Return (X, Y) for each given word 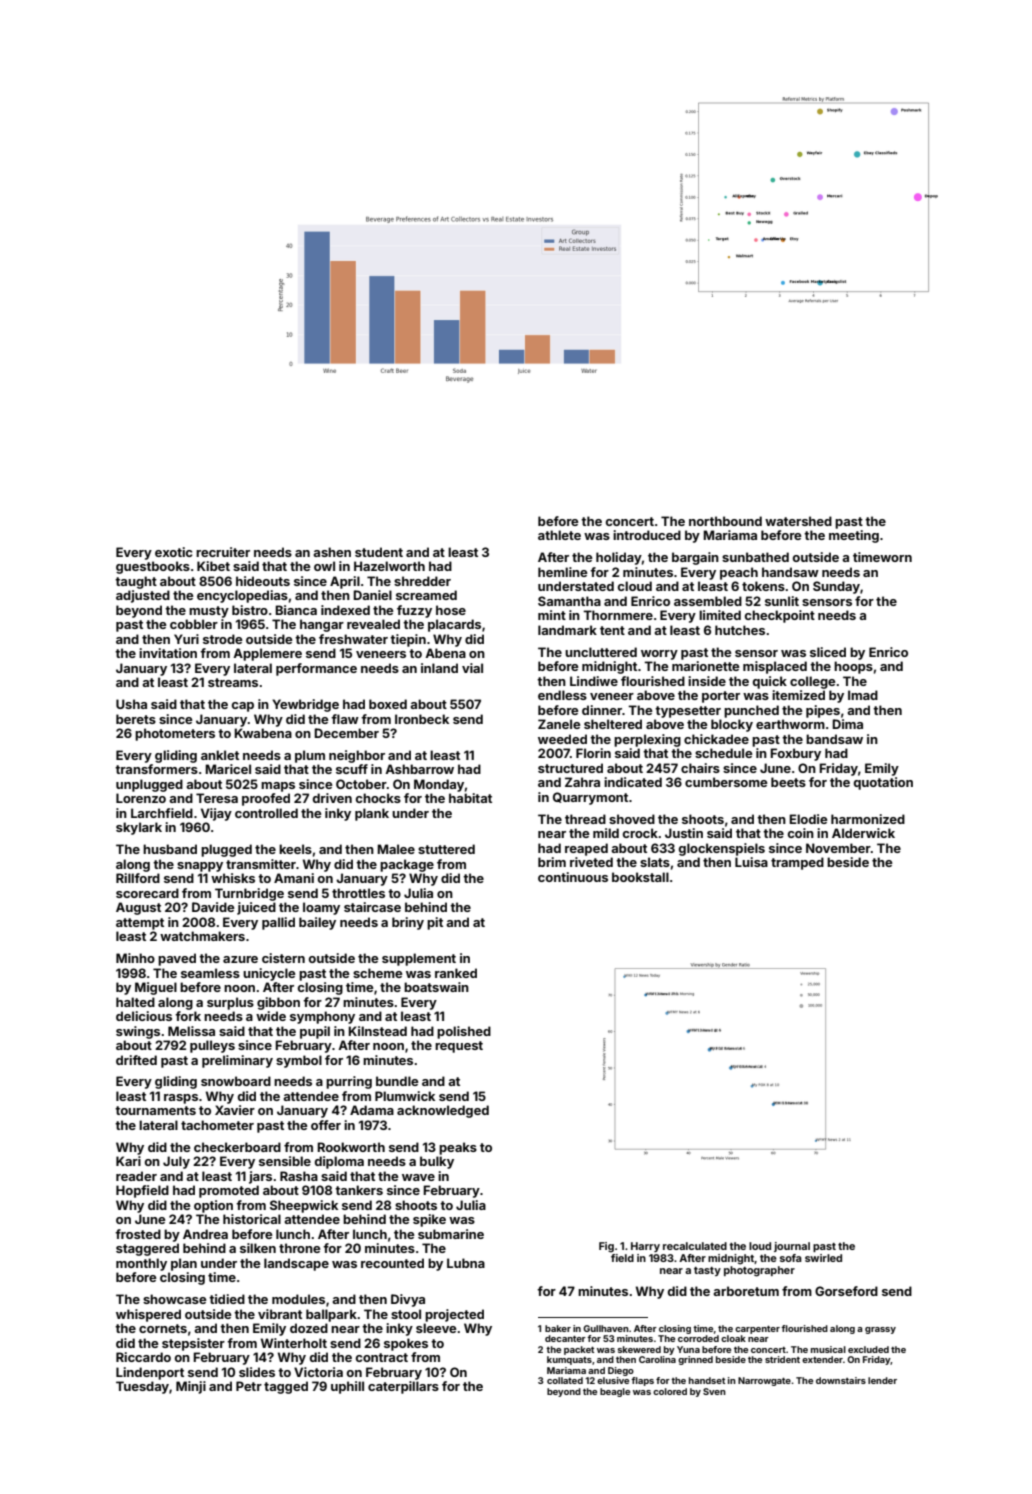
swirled (823, 1258)
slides (257, 1372)
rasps (181, 1099)
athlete (559, 535)
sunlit (782, 601)
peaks (458, 1148)
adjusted (143, 596)
